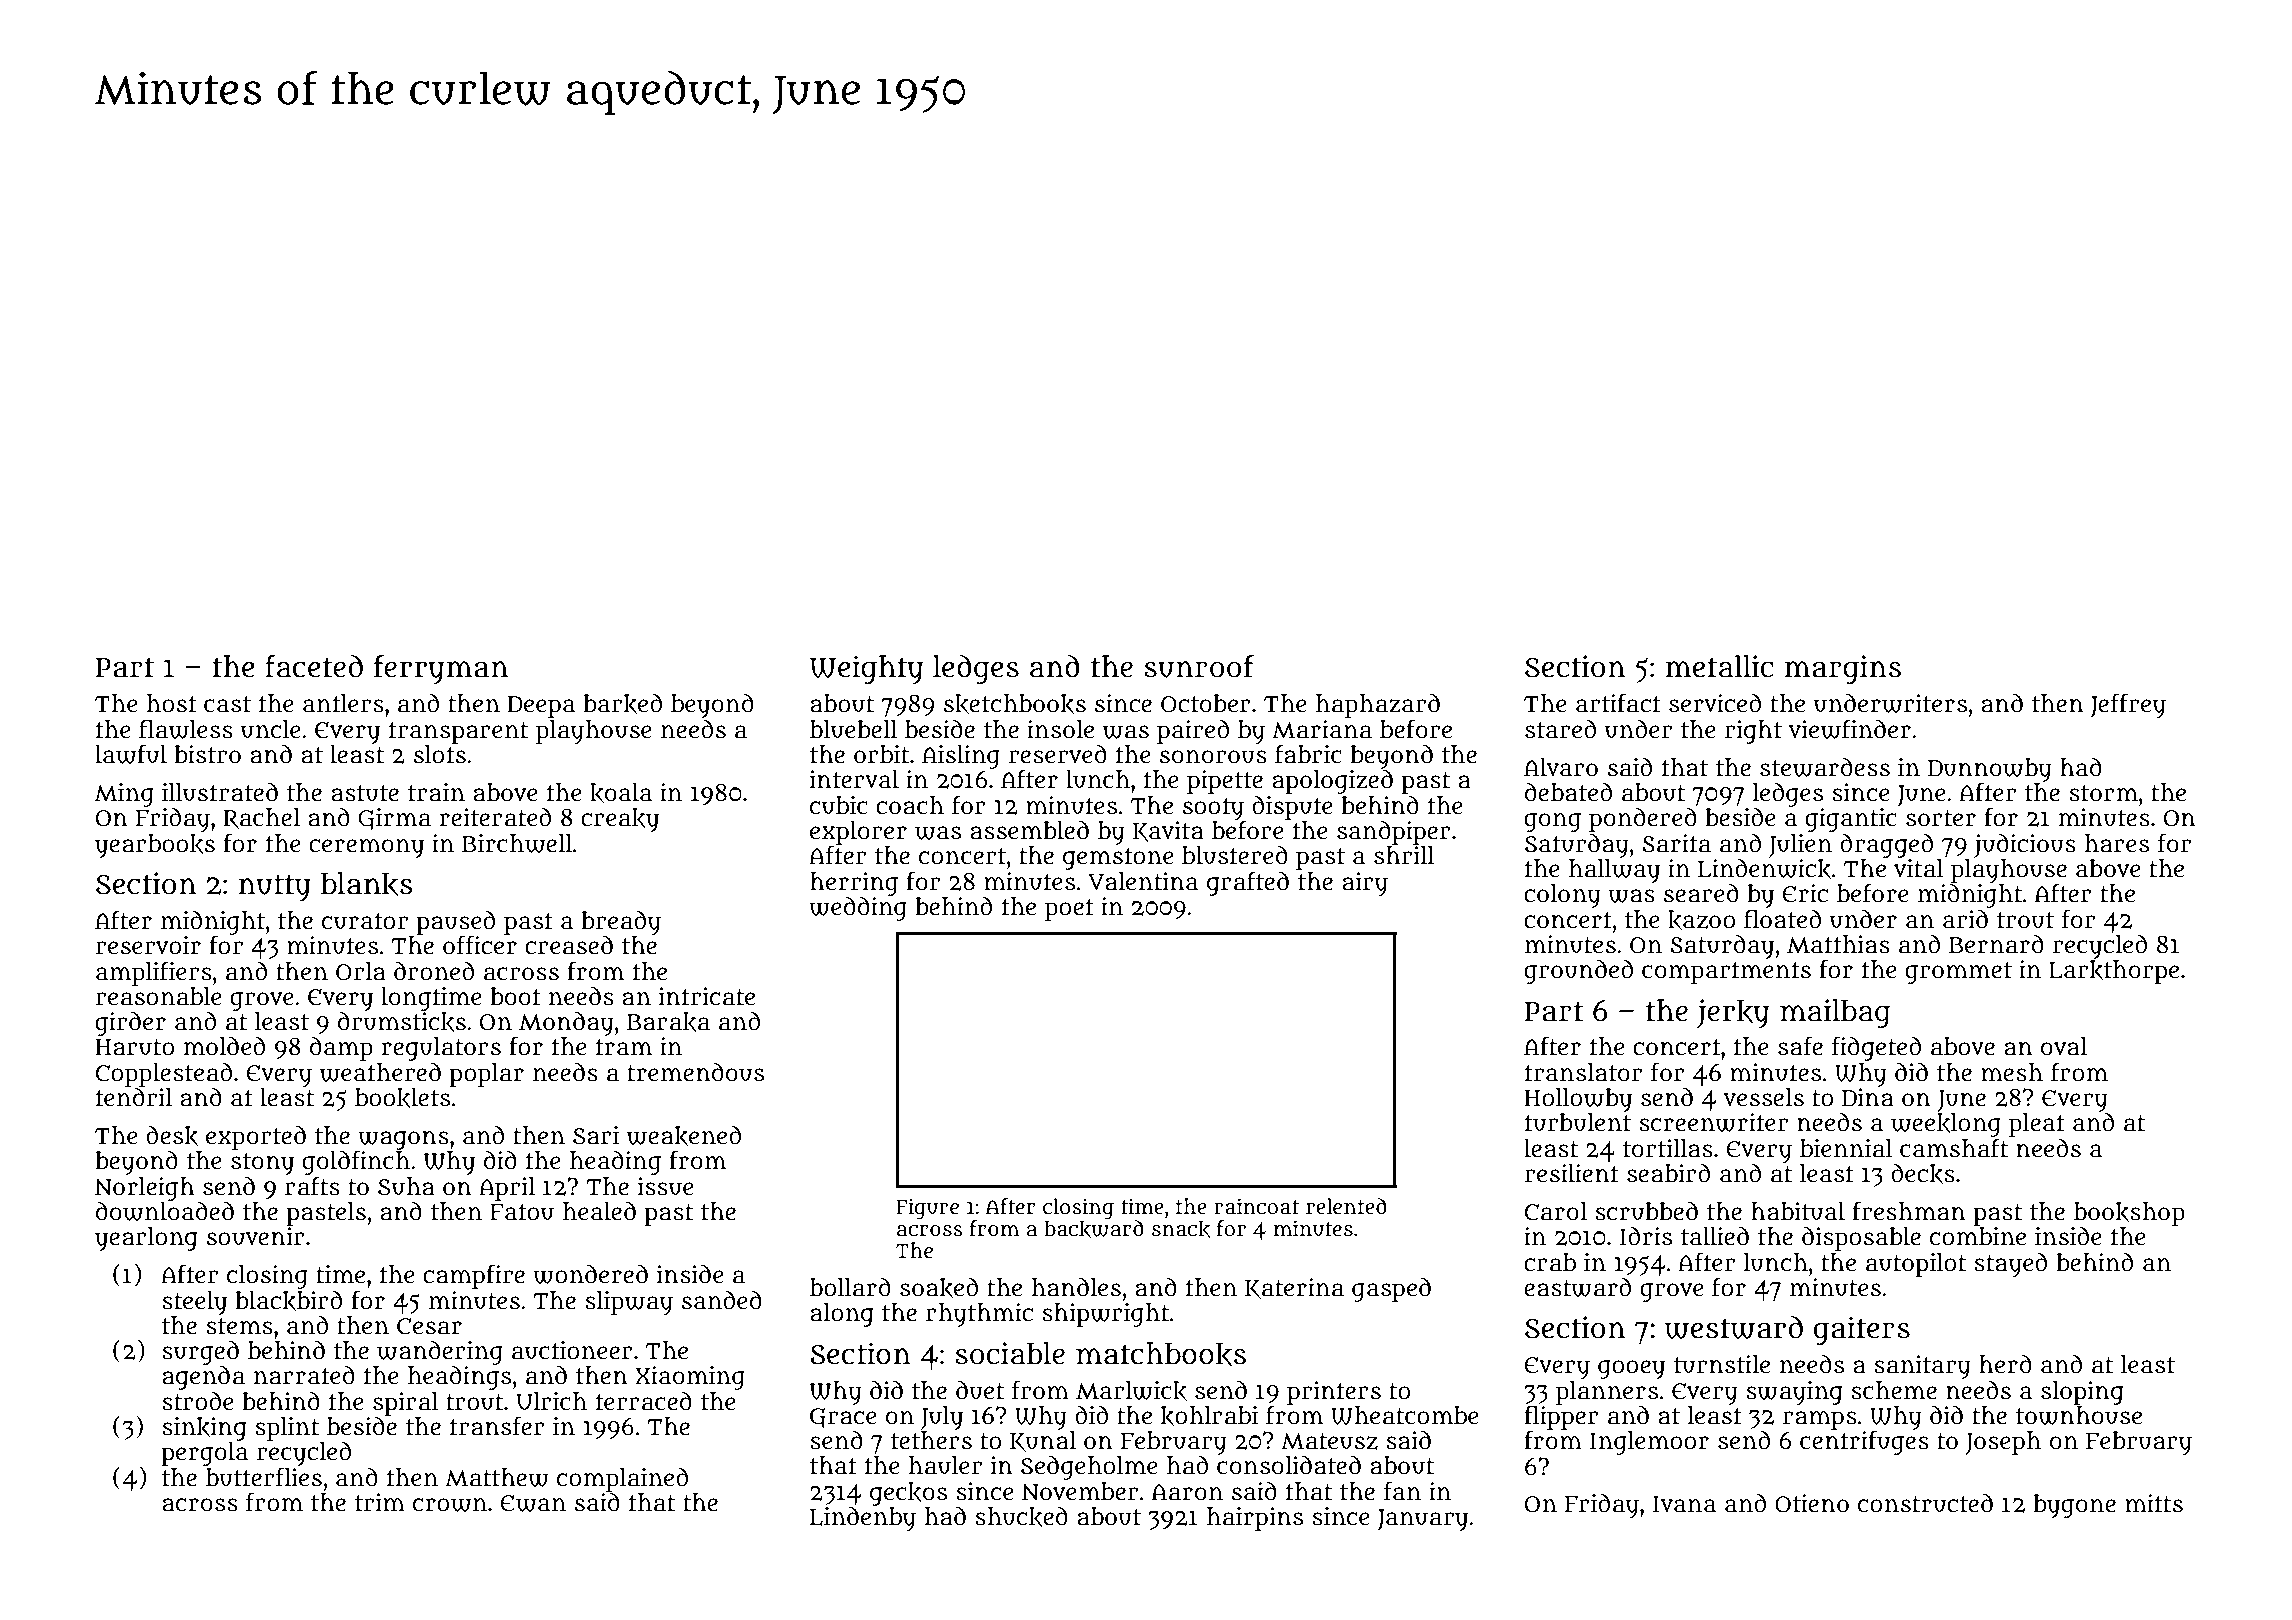 Image resolution: width=2292 pixels, height=1620 pixels. Describe the element at coordinates (172, 703) in the page. I see `host` at that location.
